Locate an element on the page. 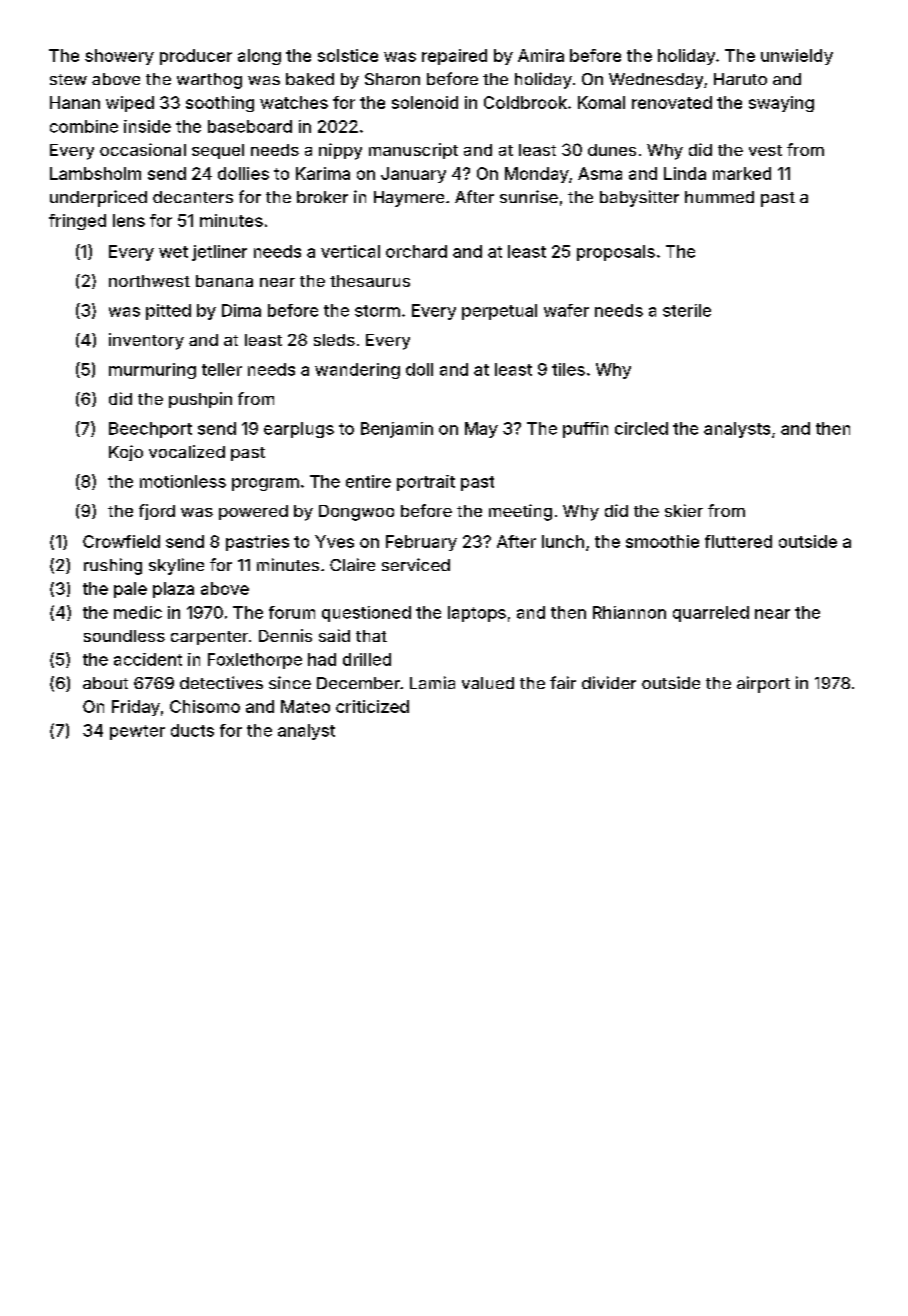  inventory is located at coordinates (146, 341).
